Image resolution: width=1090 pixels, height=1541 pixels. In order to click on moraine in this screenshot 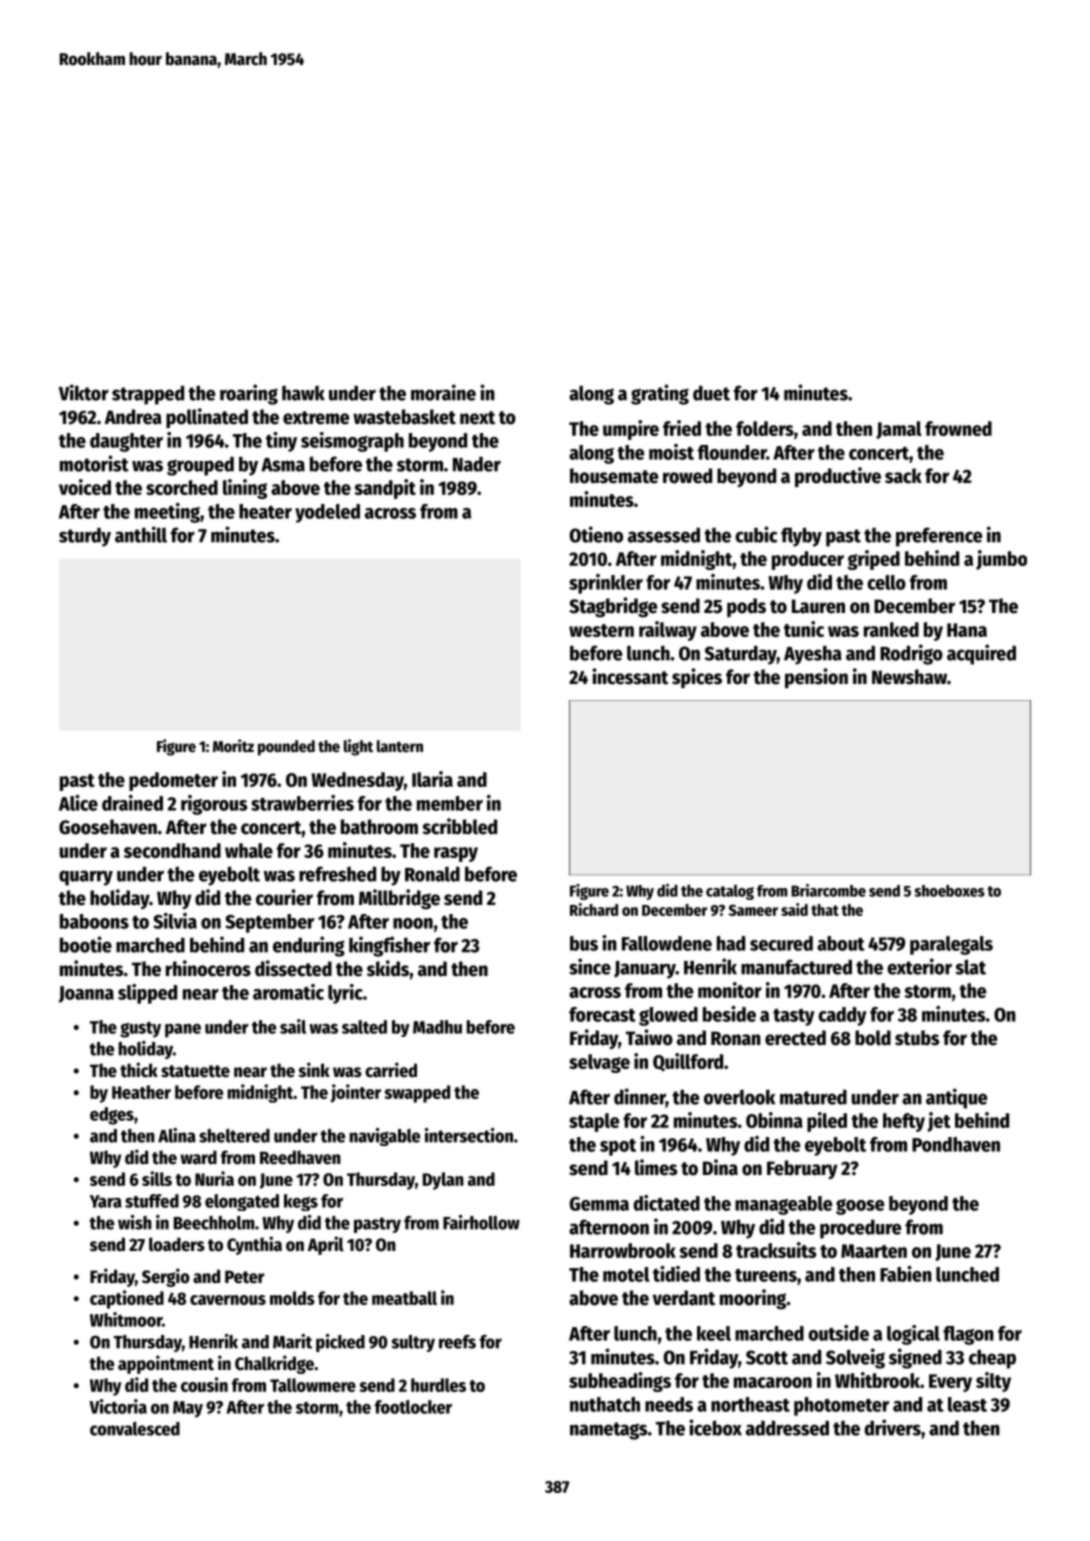, I will do `click(443, 392)`.
